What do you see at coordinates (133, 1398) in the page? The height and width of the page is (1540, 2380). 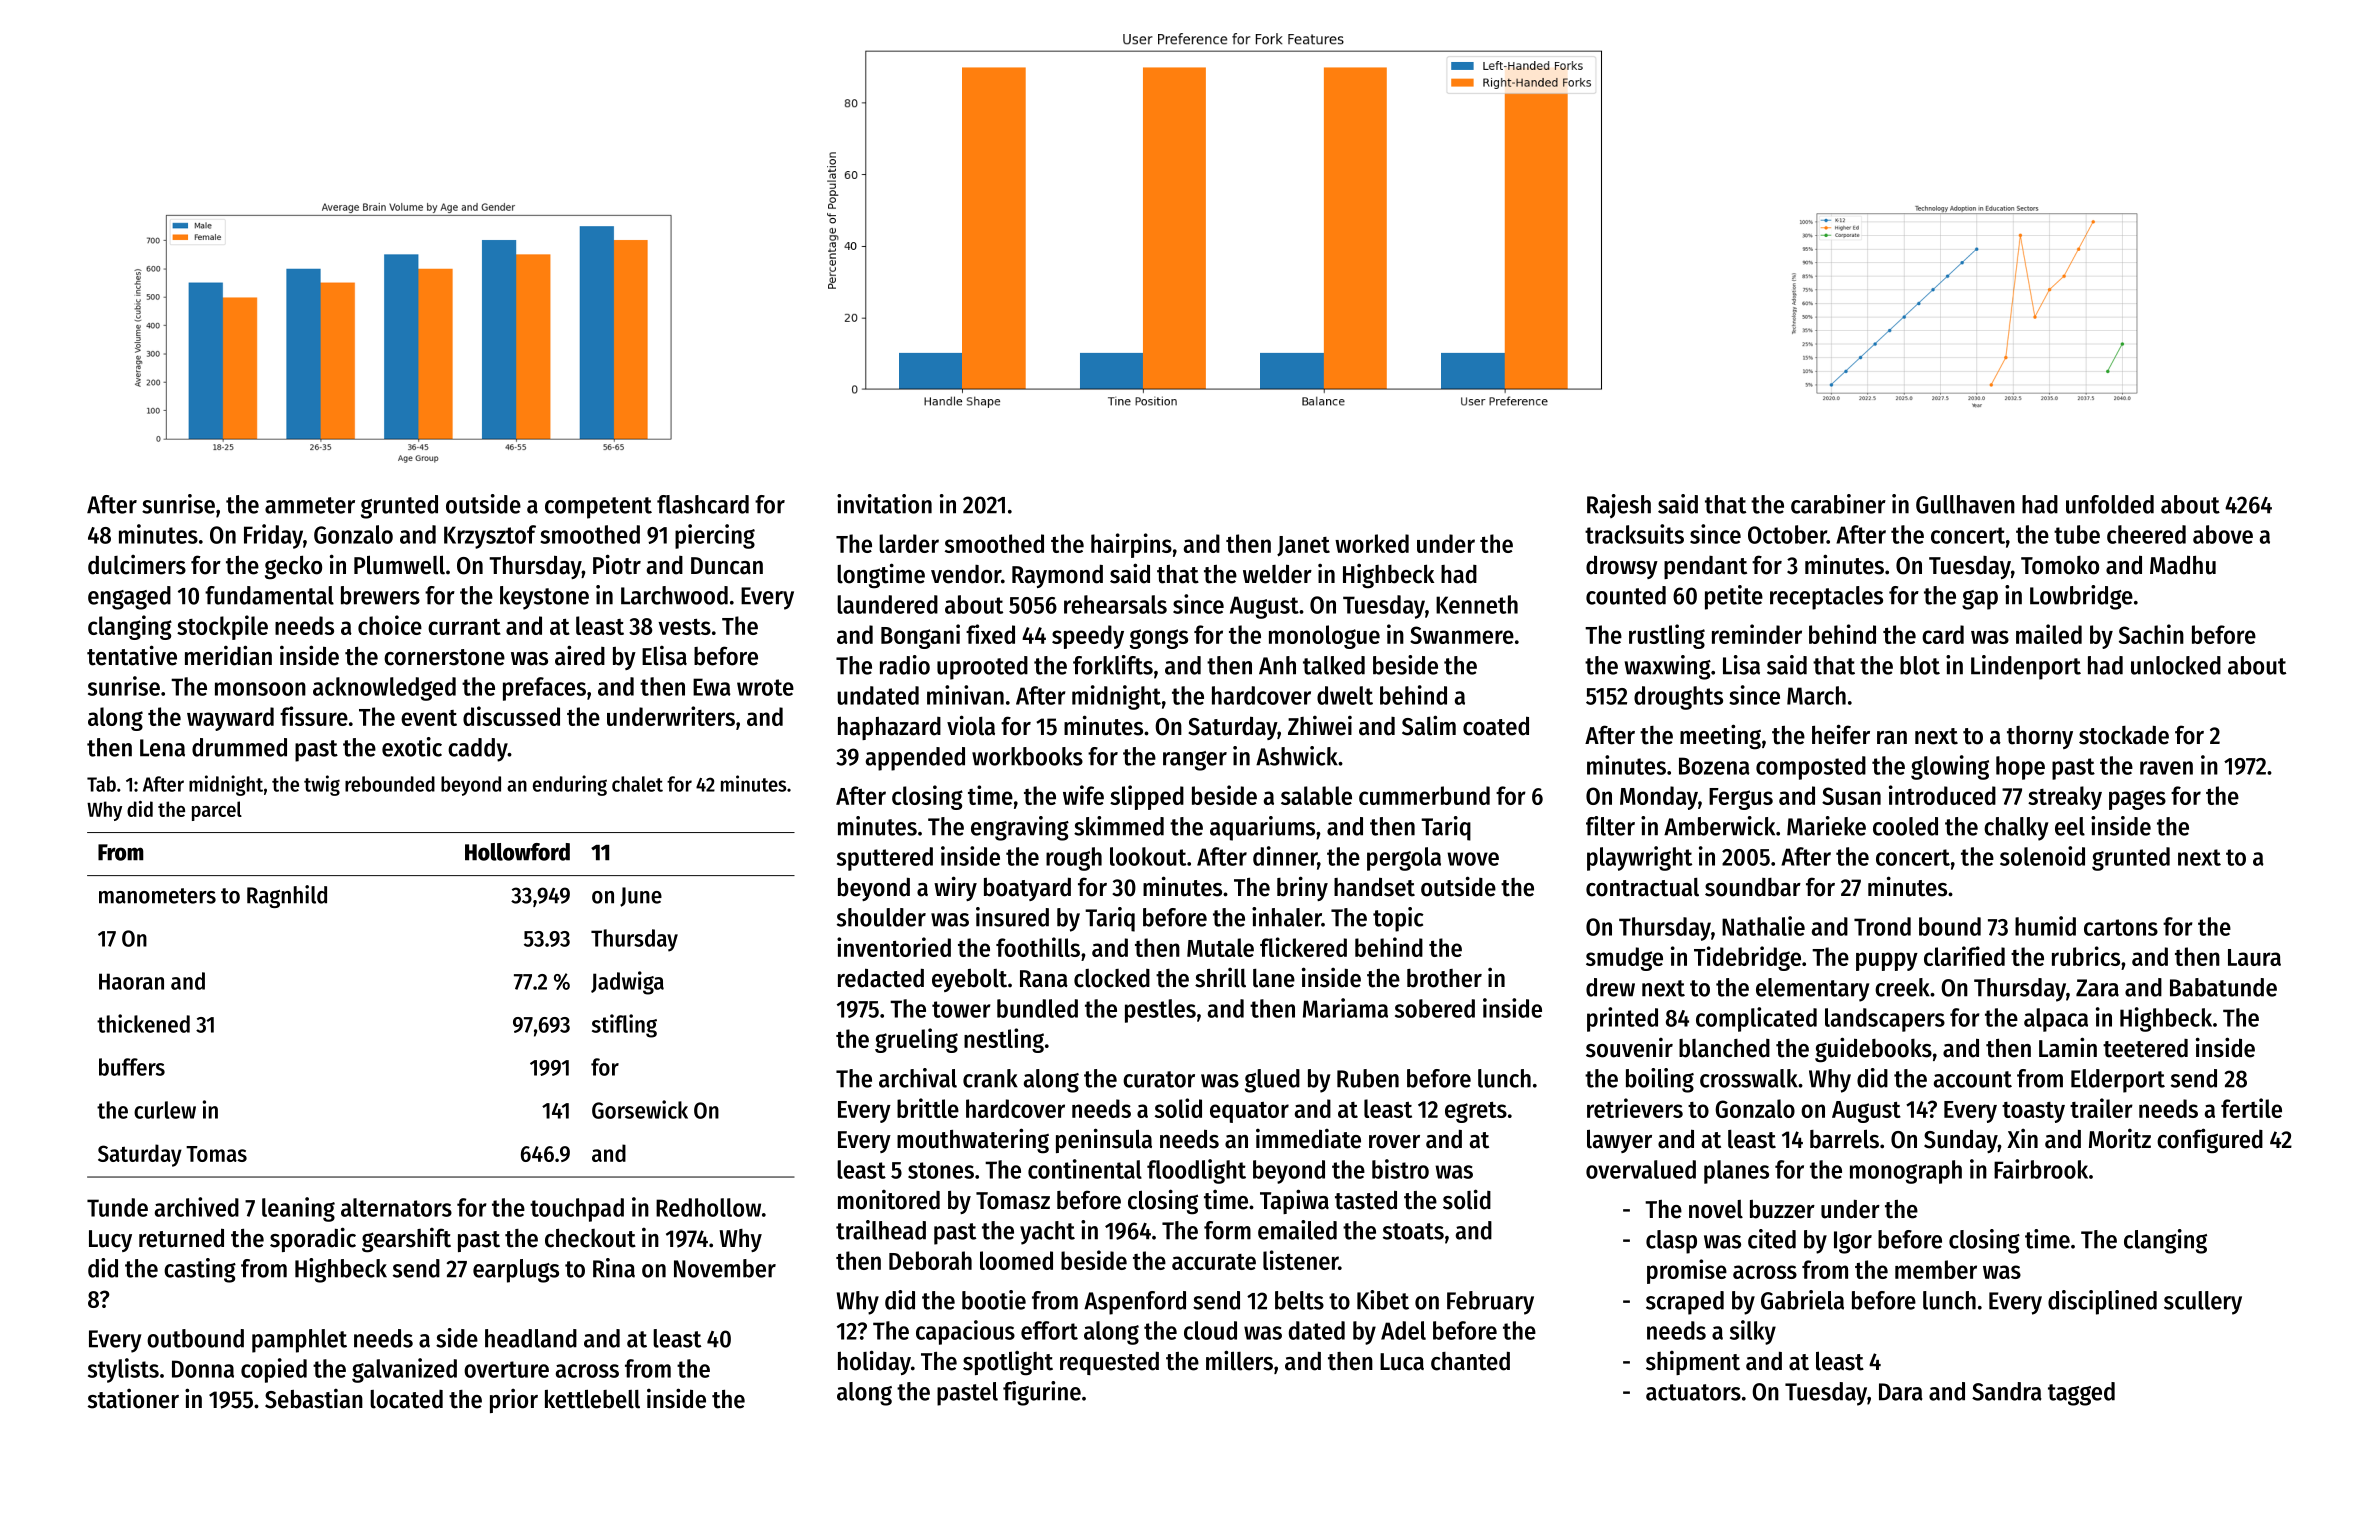 I see `stationer` at bounding box center [133, 1398].
